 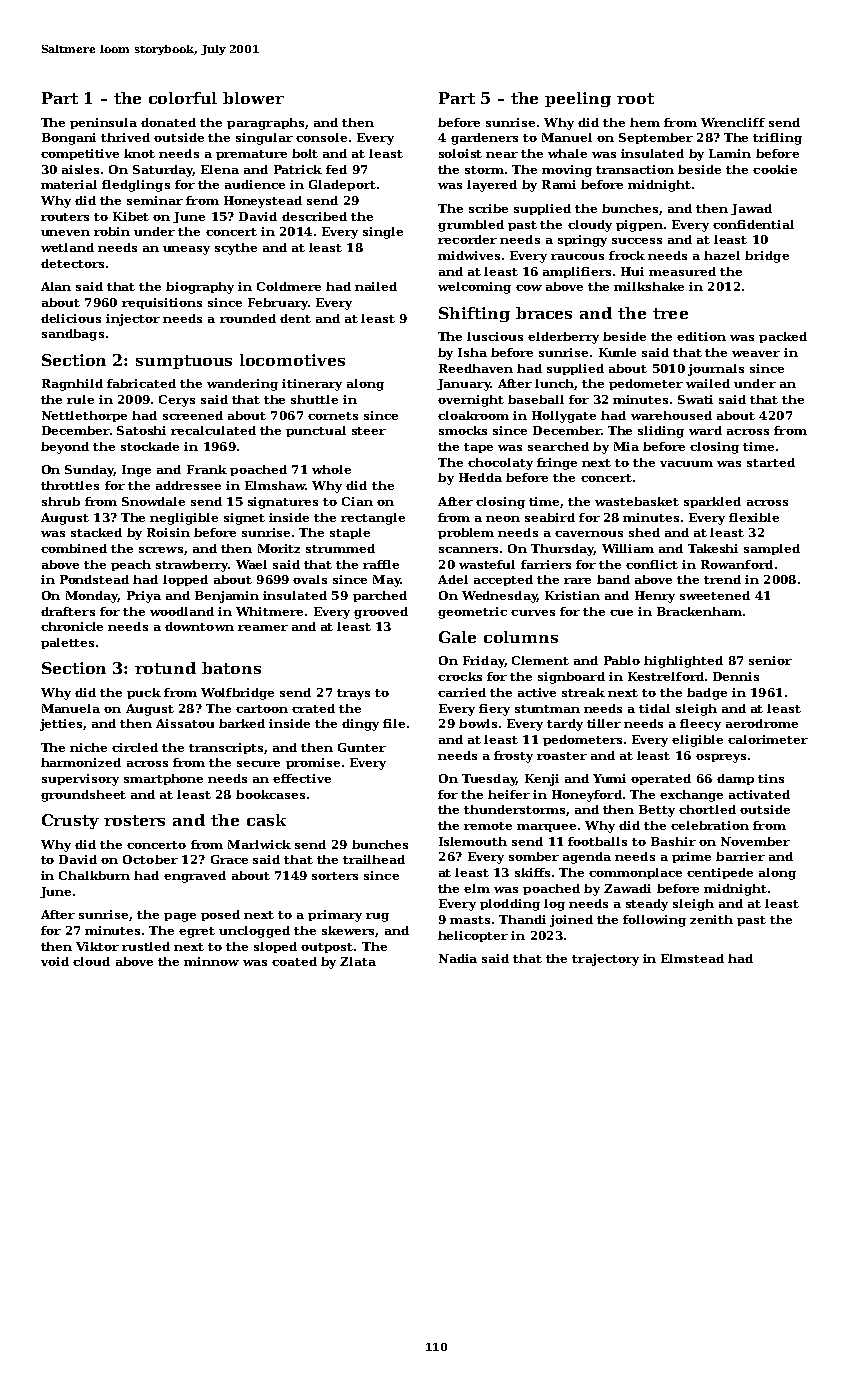 What do you see at coordinates (775, 169) in the document?
I see `cookie` at bounding box center [775, 169].
